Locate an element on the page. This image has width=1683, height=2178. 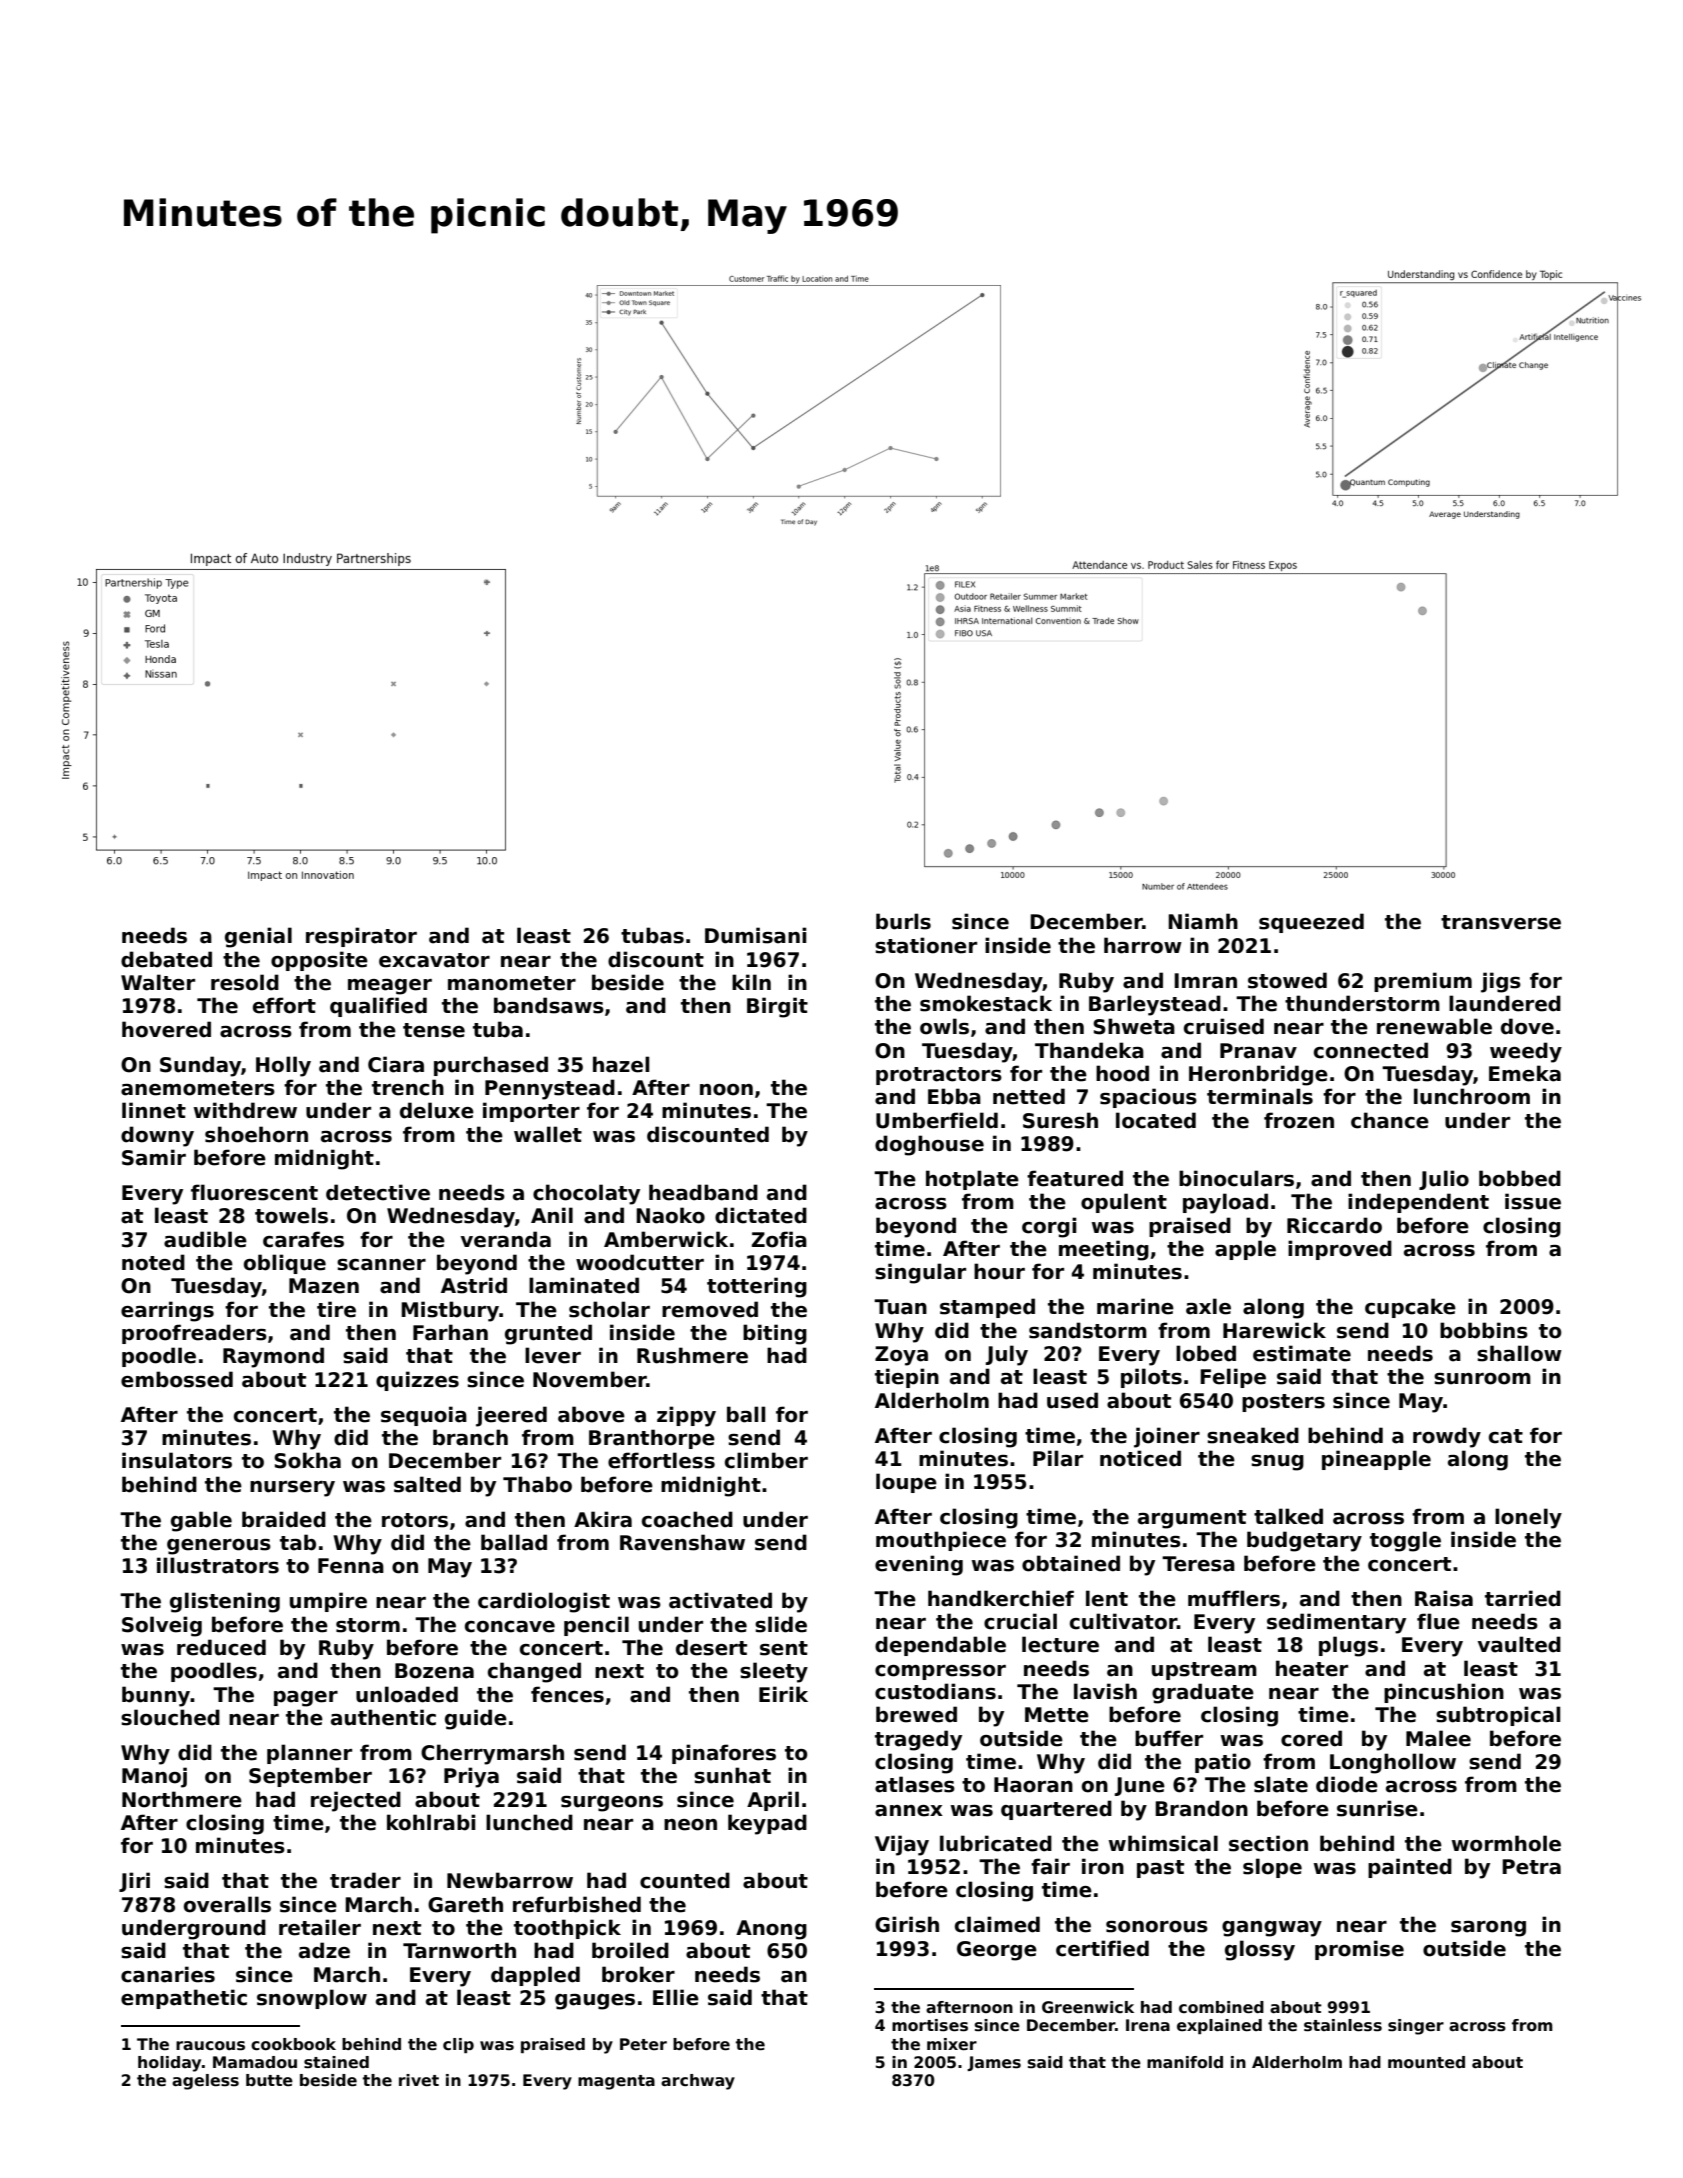
cupcake is located at coordinates (1410, 1308).
